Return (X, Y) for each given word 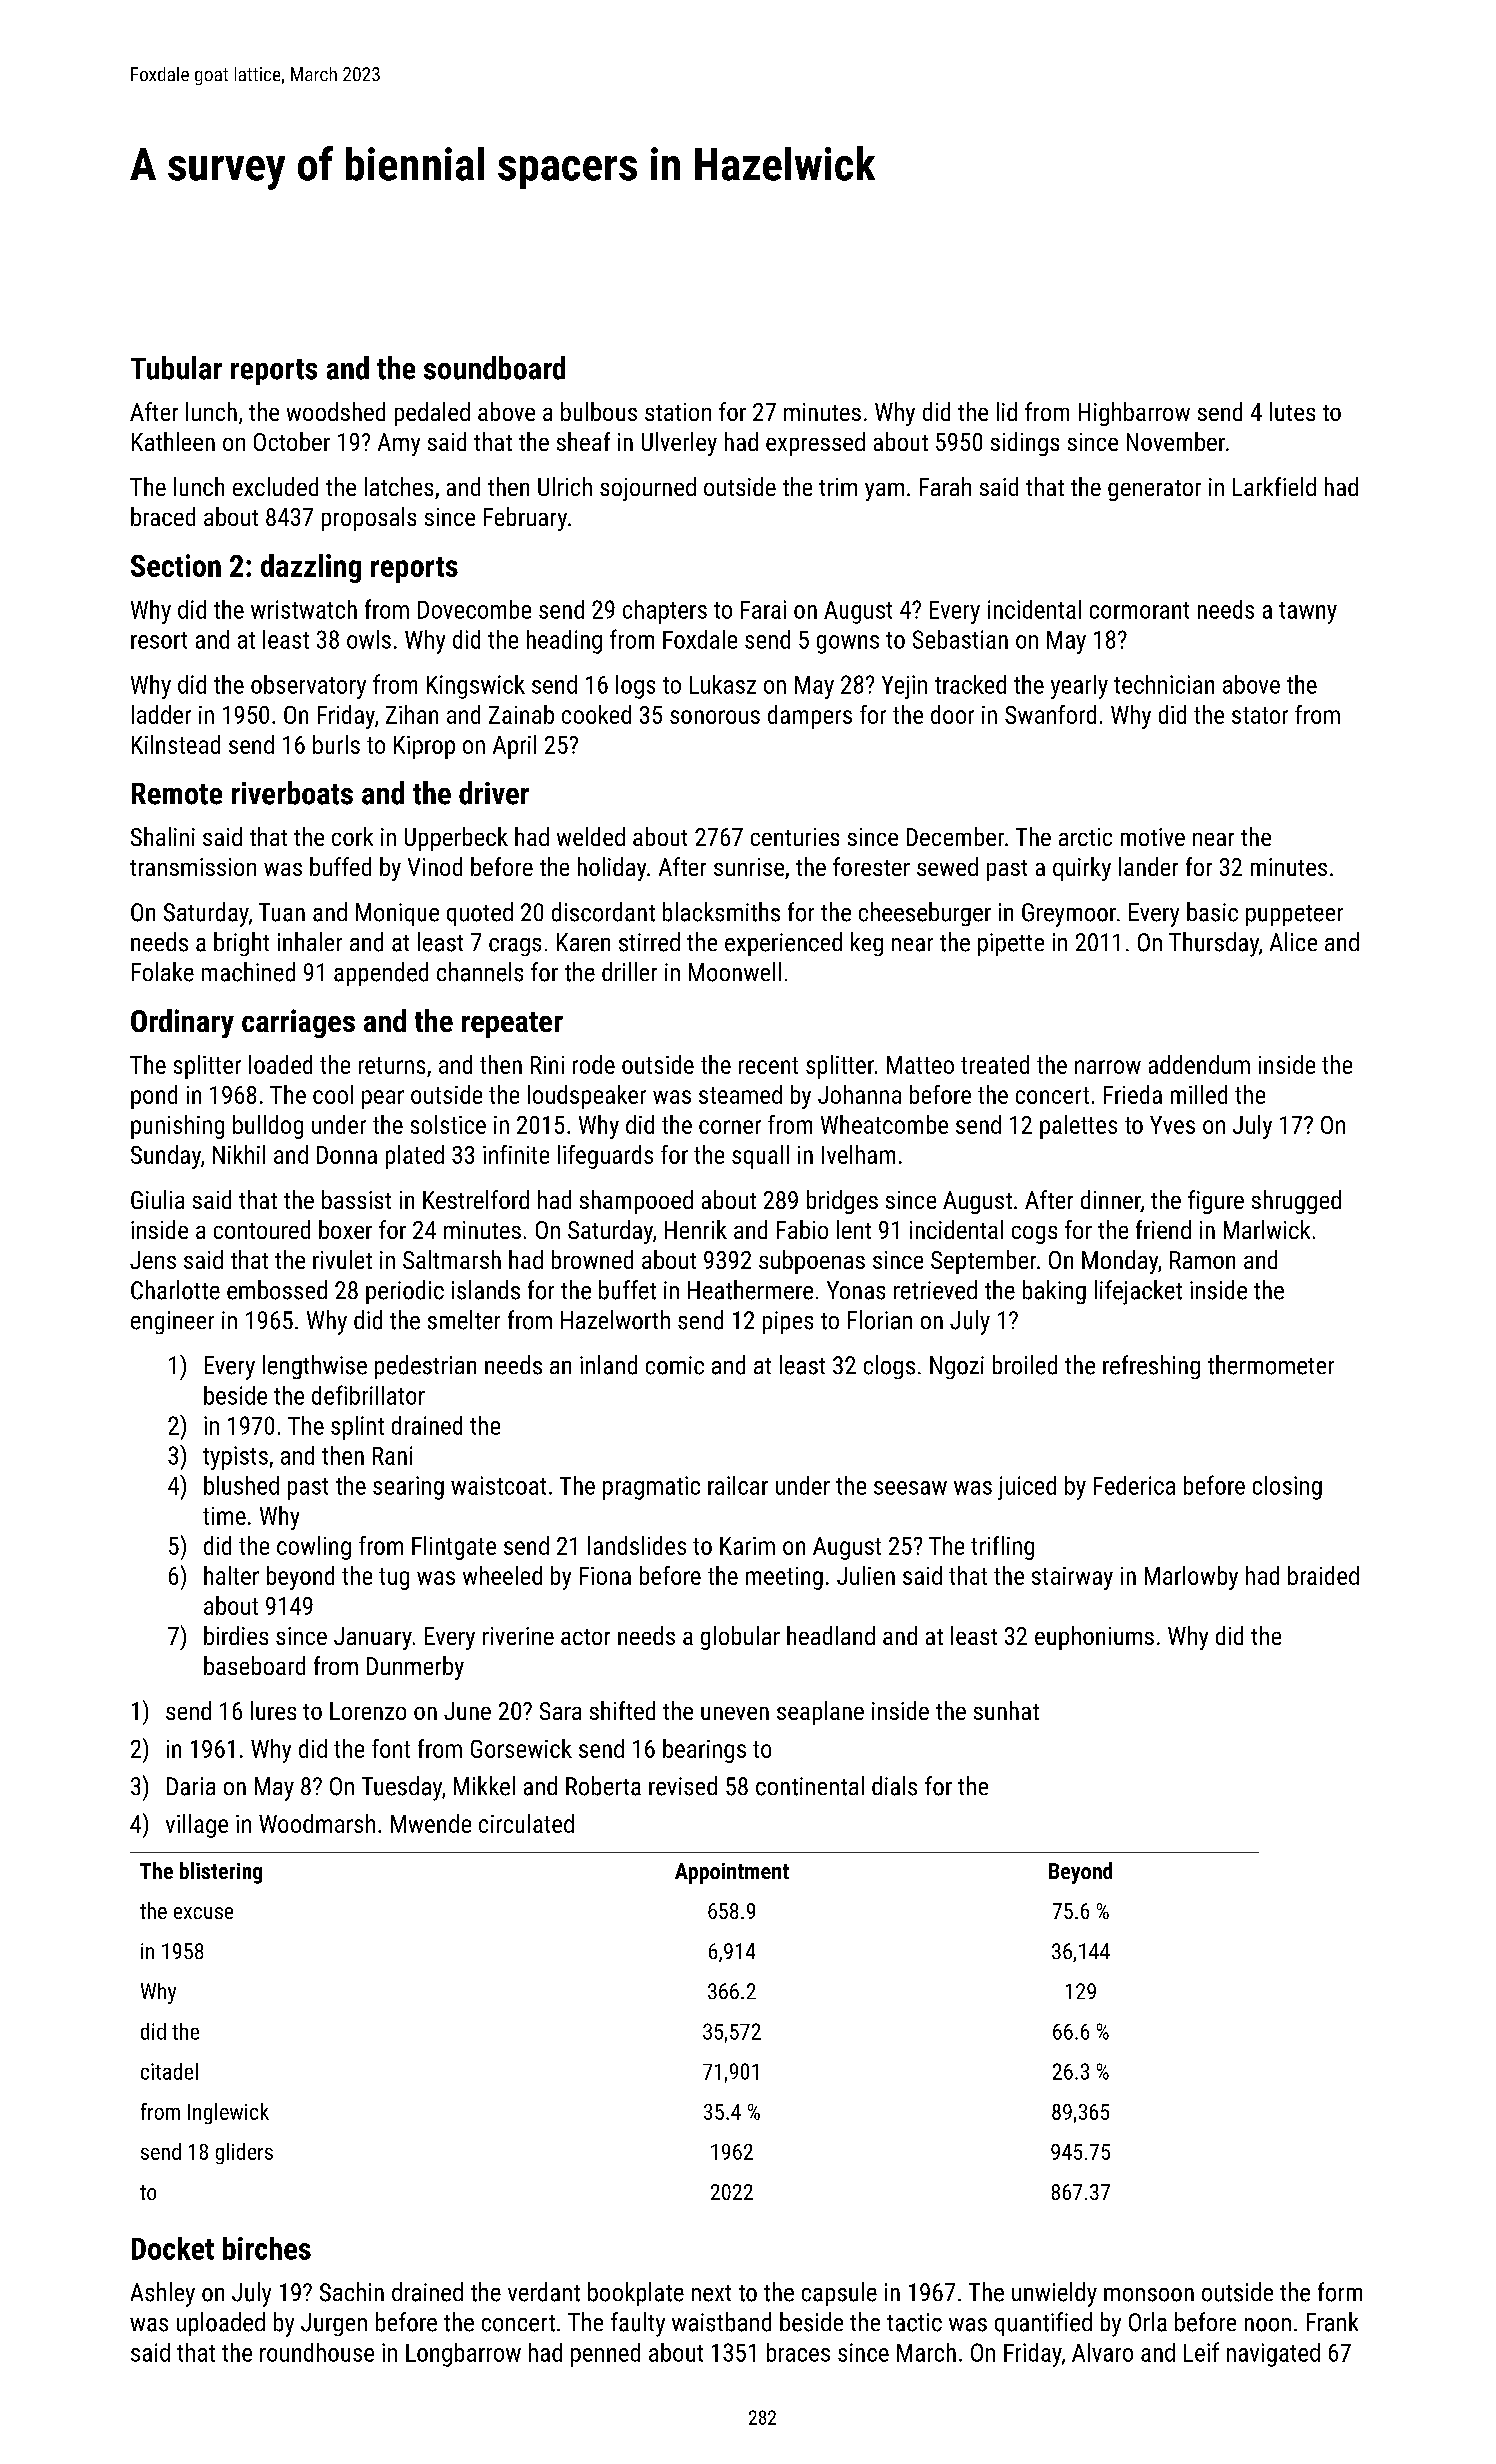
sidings (1025, 444)
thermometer (1271, 1365)
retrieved (935, 1290)
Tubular (176, 368)
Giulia (157, 1199)
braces (798, 2352)
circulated (526, 1823)
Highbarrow (1134, 414)
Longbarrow (463, 2355)
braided (1323, 1575)
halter (231, 1575)
